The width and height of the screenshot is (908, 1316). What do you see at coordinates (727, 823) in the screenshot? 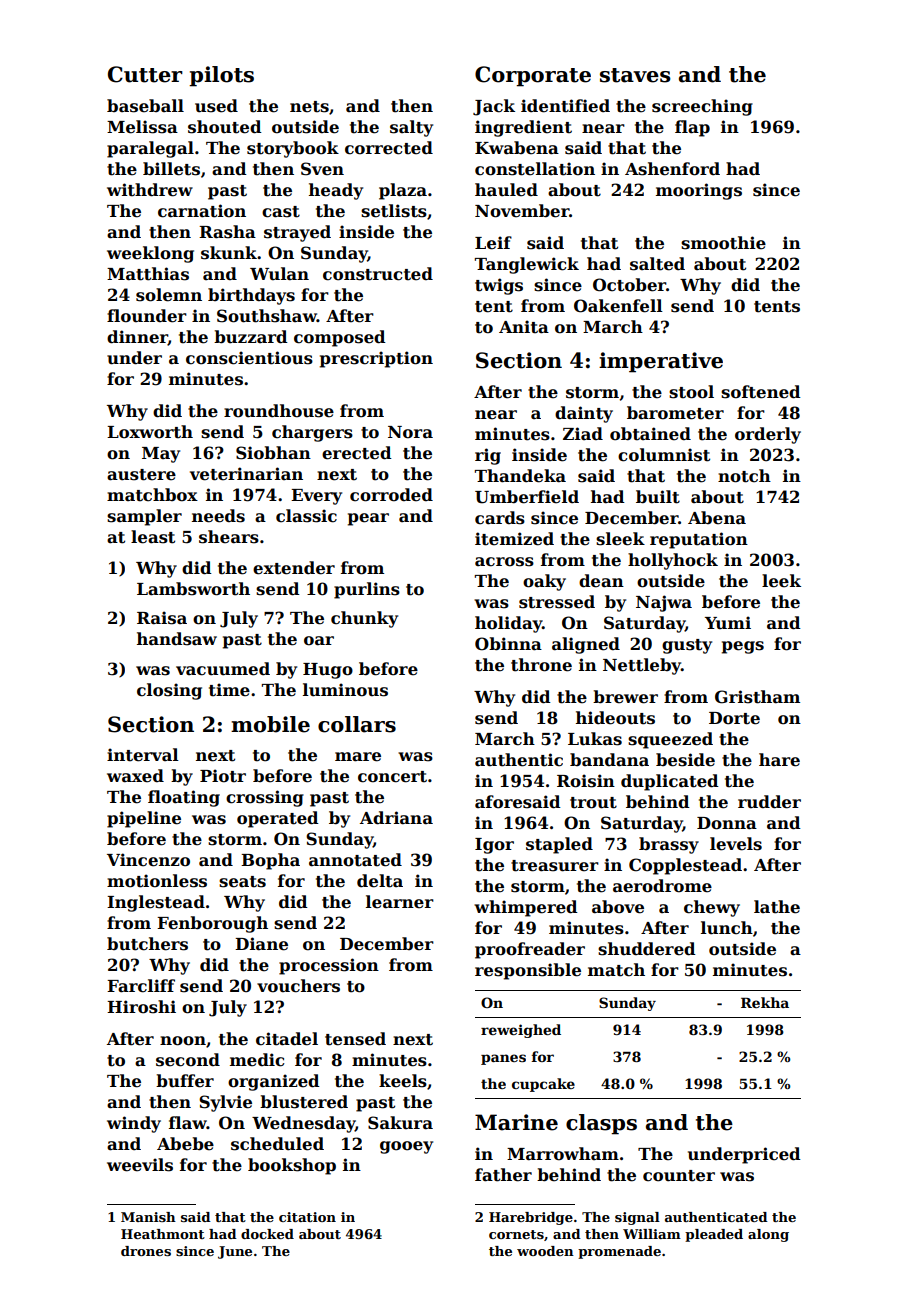
I see `Donna` at bounding box center [727, 823].
